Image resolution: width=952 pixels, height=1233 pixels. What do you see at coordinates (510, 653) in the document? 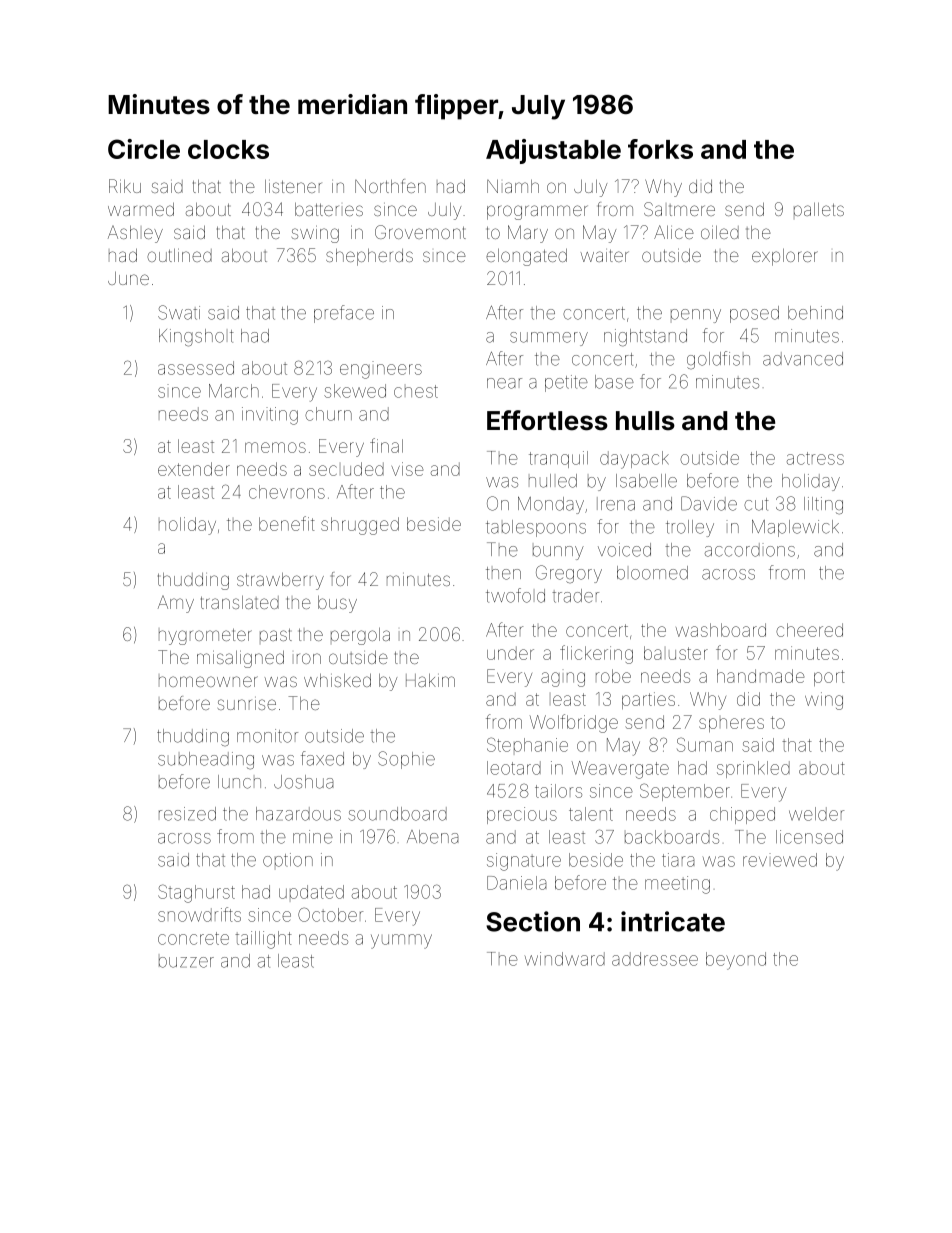
I see `under` at bounding box center [510, 653].
